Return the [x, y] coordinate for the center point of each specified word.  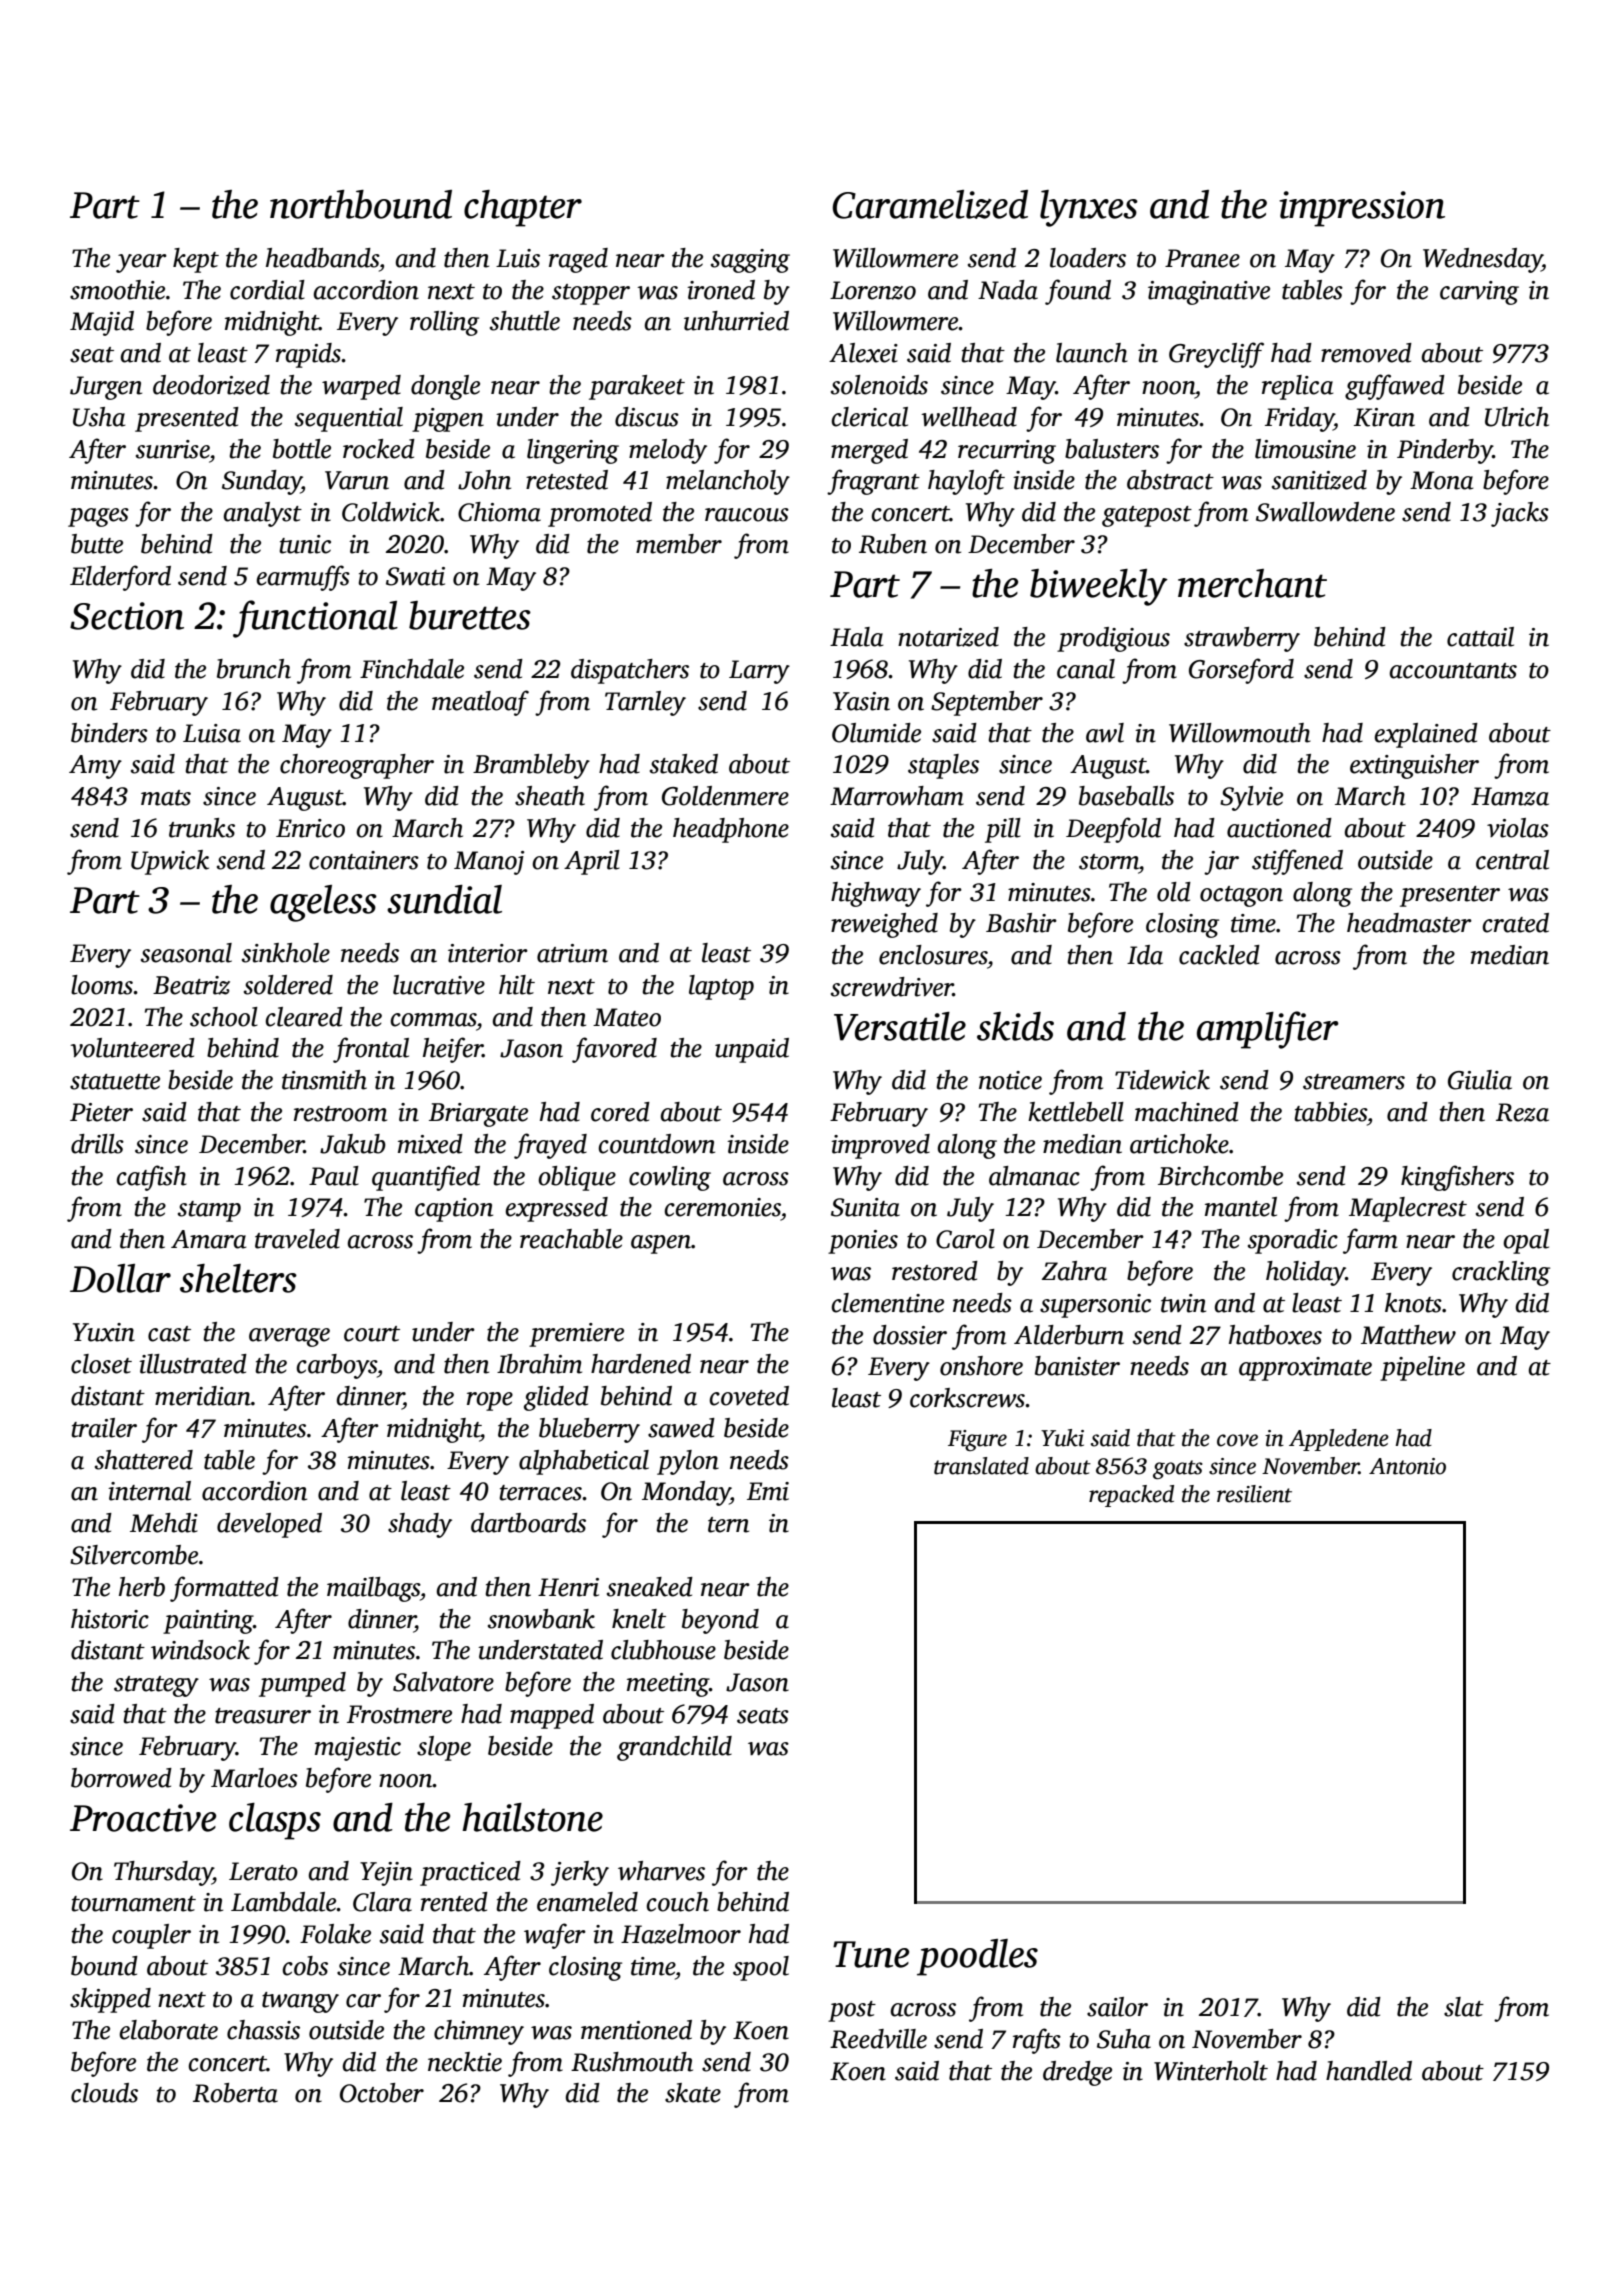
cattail [1480, 637]
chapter [523, 208]
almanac [1034, 1176]
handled [1369, 2071]
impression [1362, 209]
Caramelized [930, 204]
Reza [1522, 1112]
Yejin [386, 1874]
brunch [254, 669]
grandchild [674, 1748]
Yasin [861, 701]
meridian [203, 1396]
